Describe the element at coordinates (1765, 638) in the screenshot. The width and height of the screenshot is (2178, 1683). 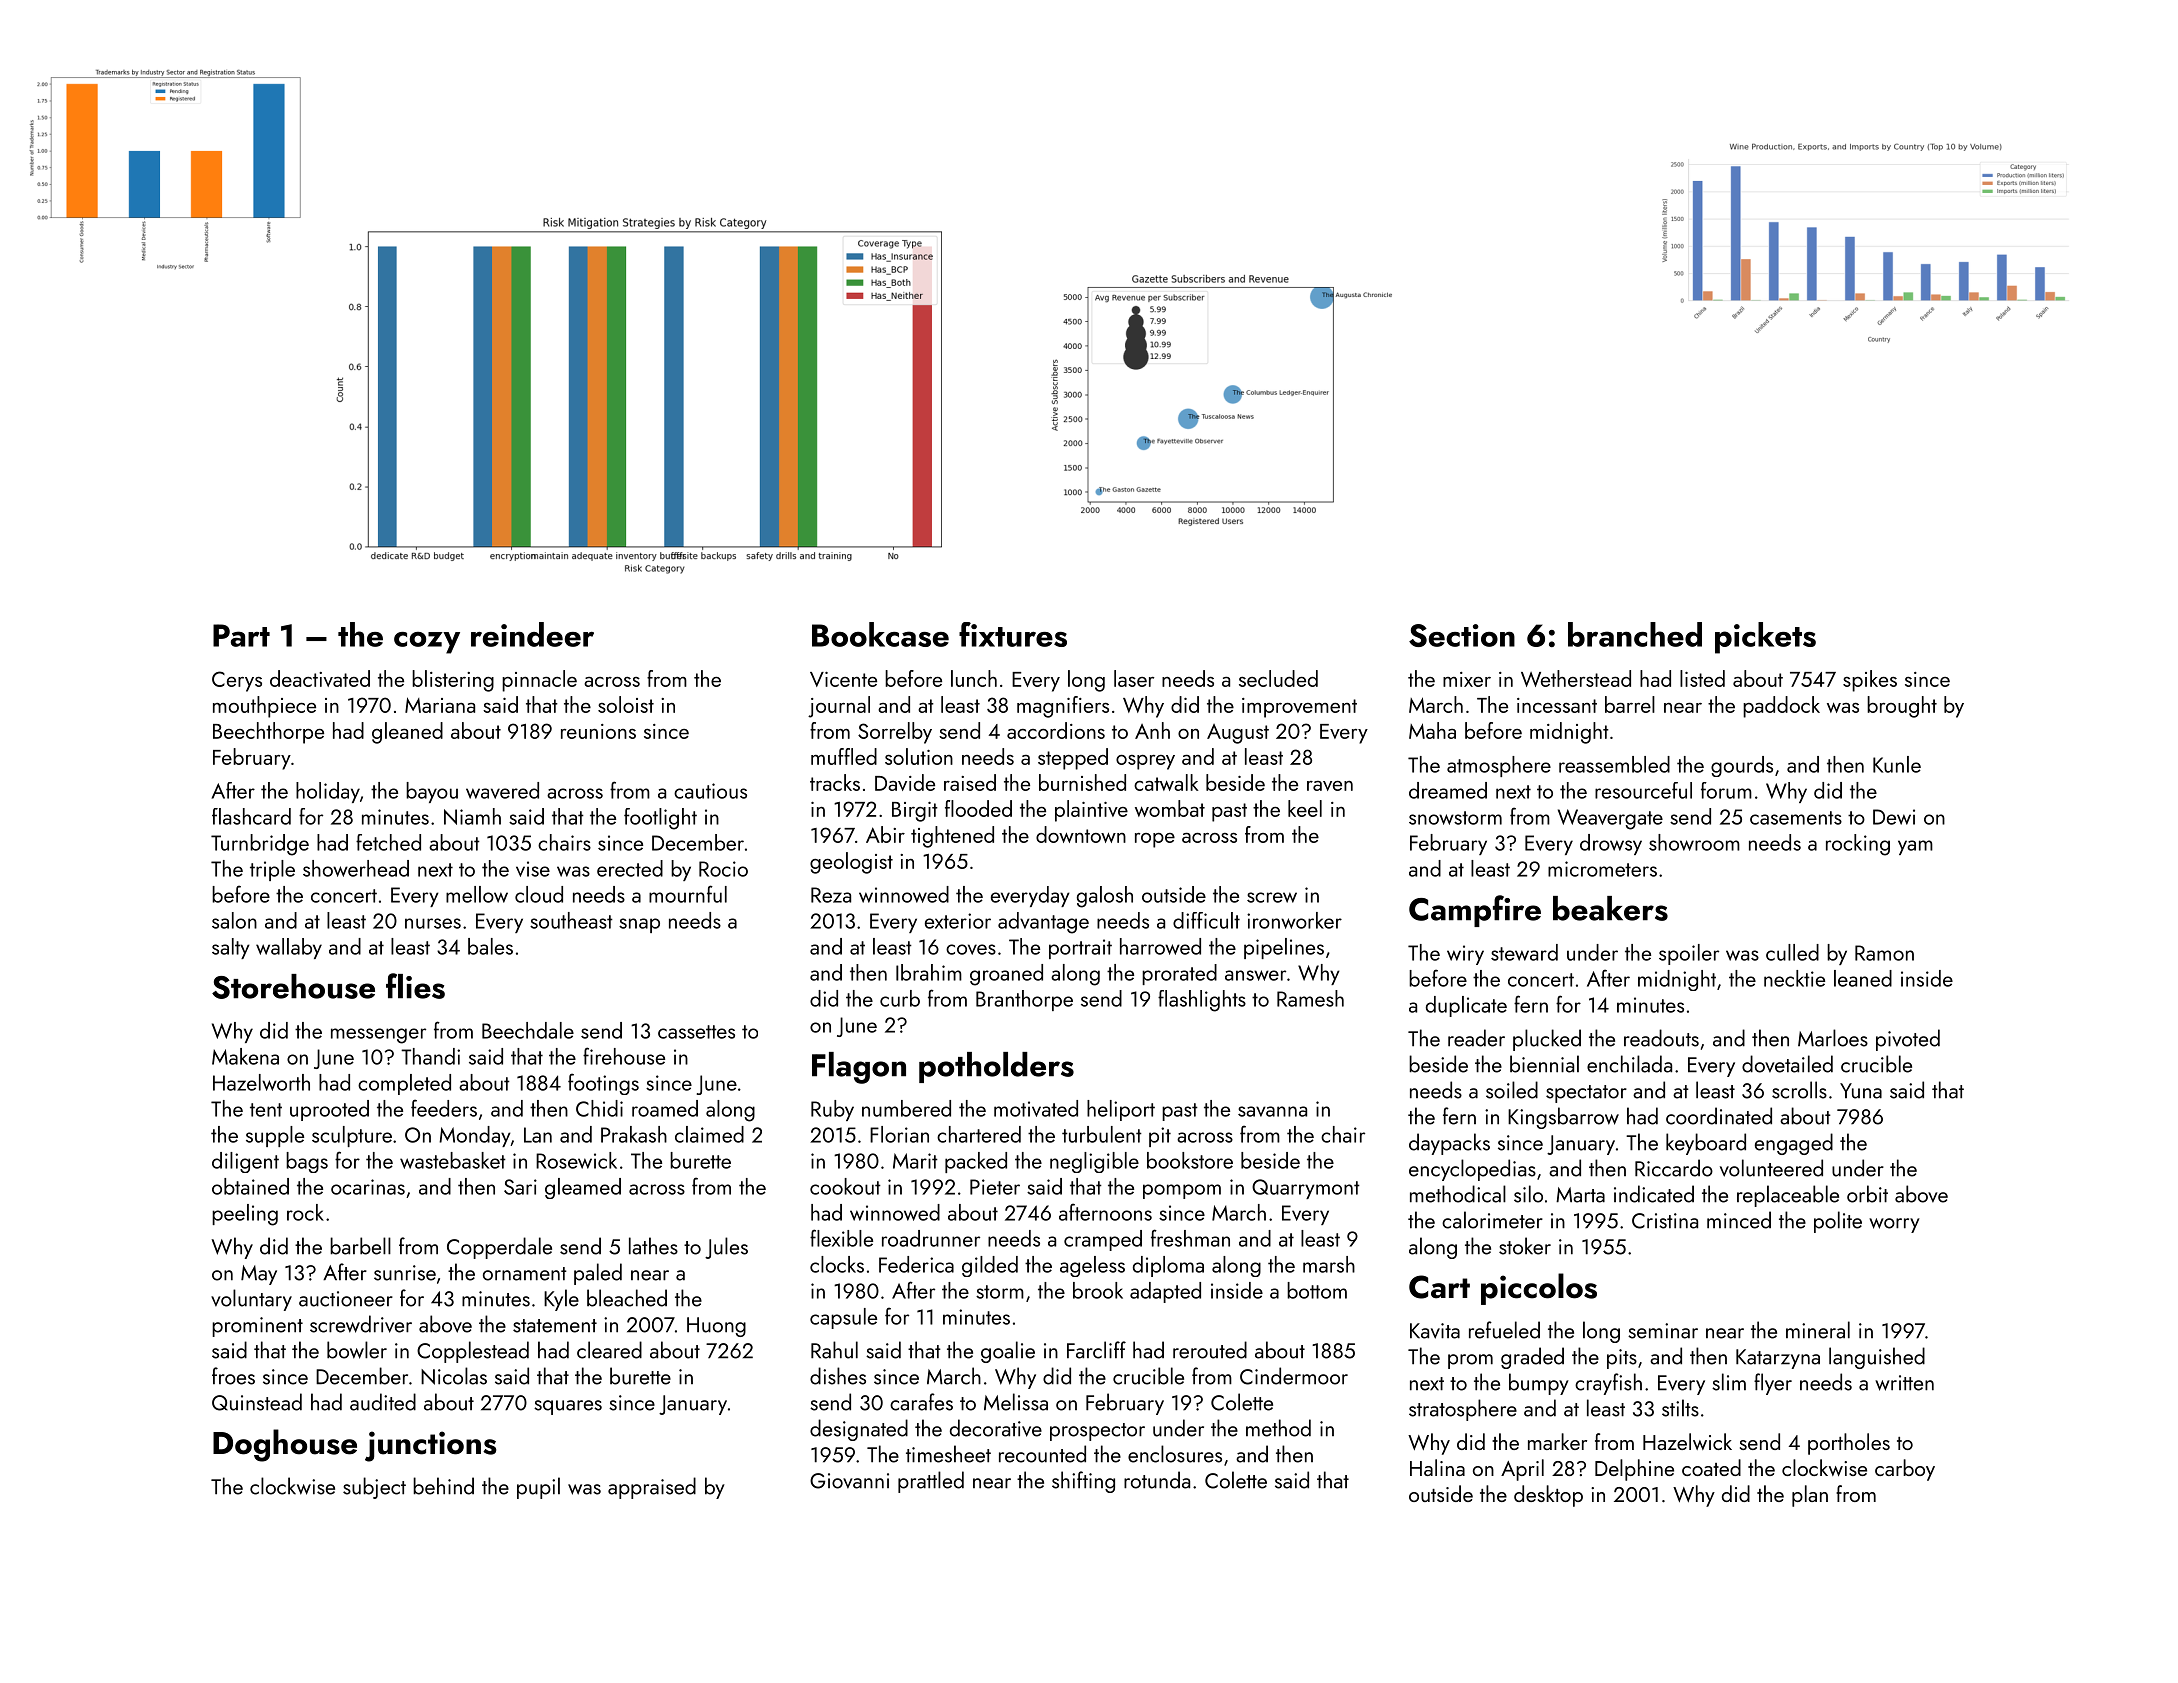
I see `pickets` at that location.
